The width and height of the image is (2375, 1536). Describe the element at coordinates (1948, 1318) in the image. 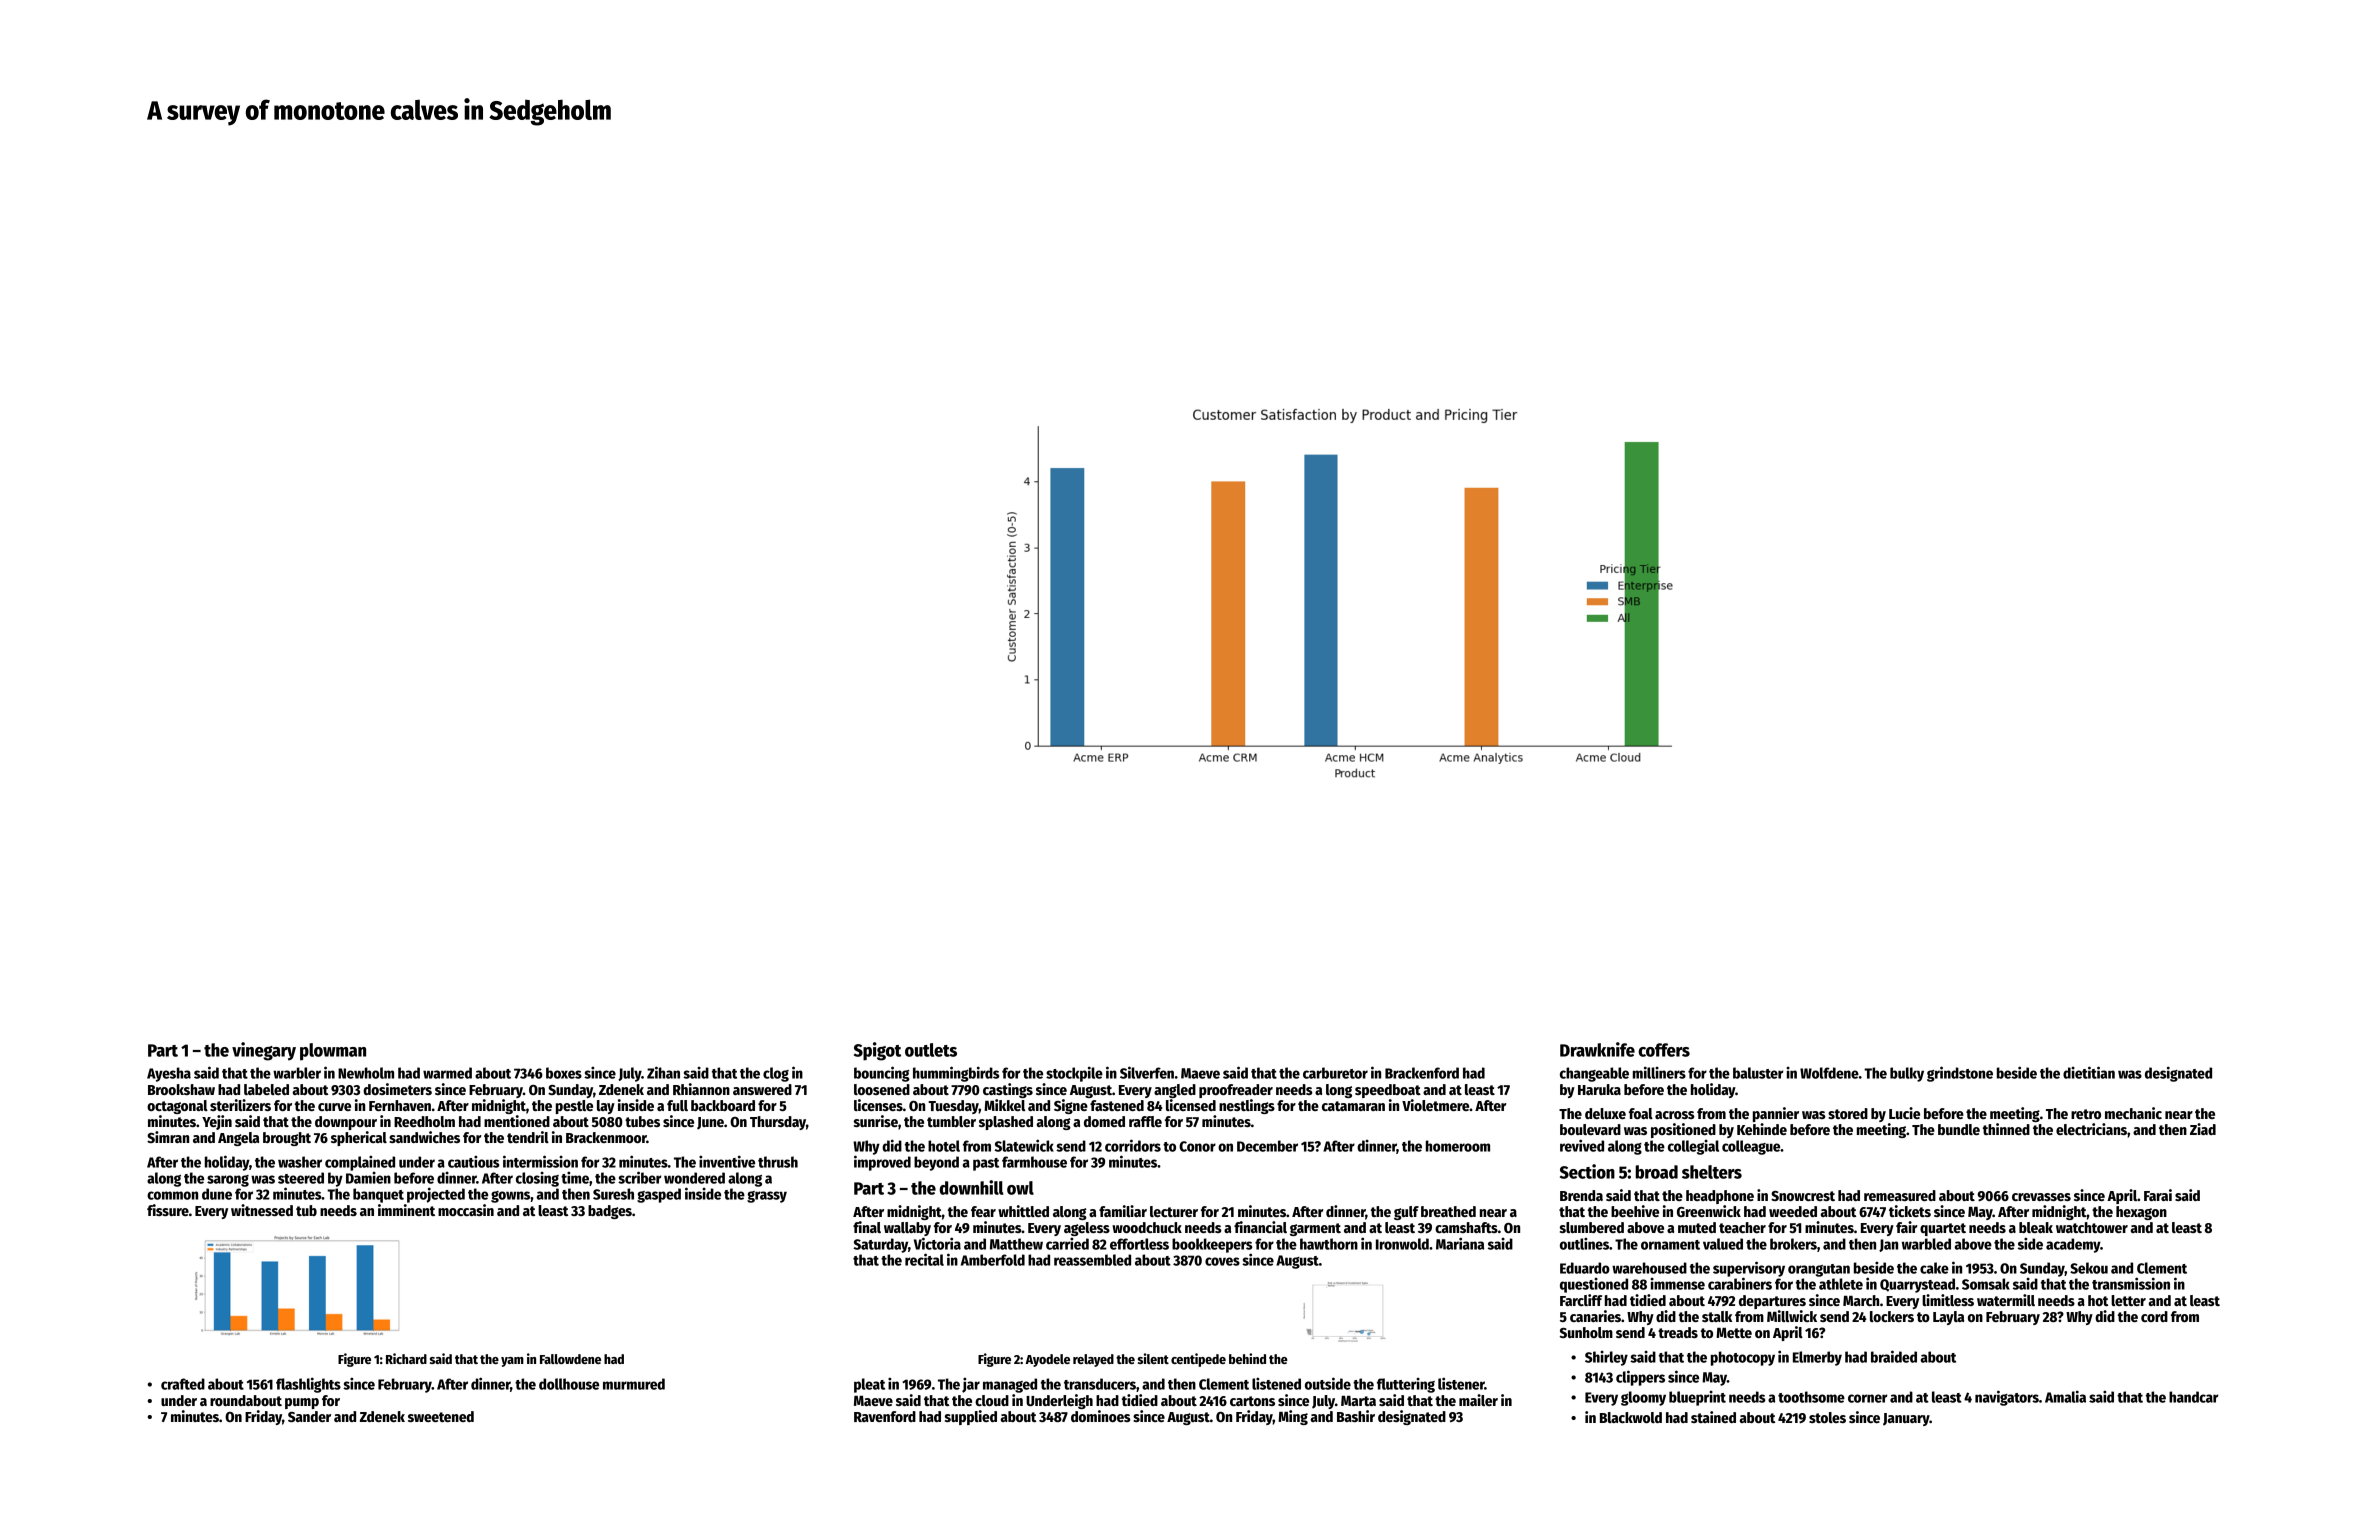

I see `Layla` at that location.
